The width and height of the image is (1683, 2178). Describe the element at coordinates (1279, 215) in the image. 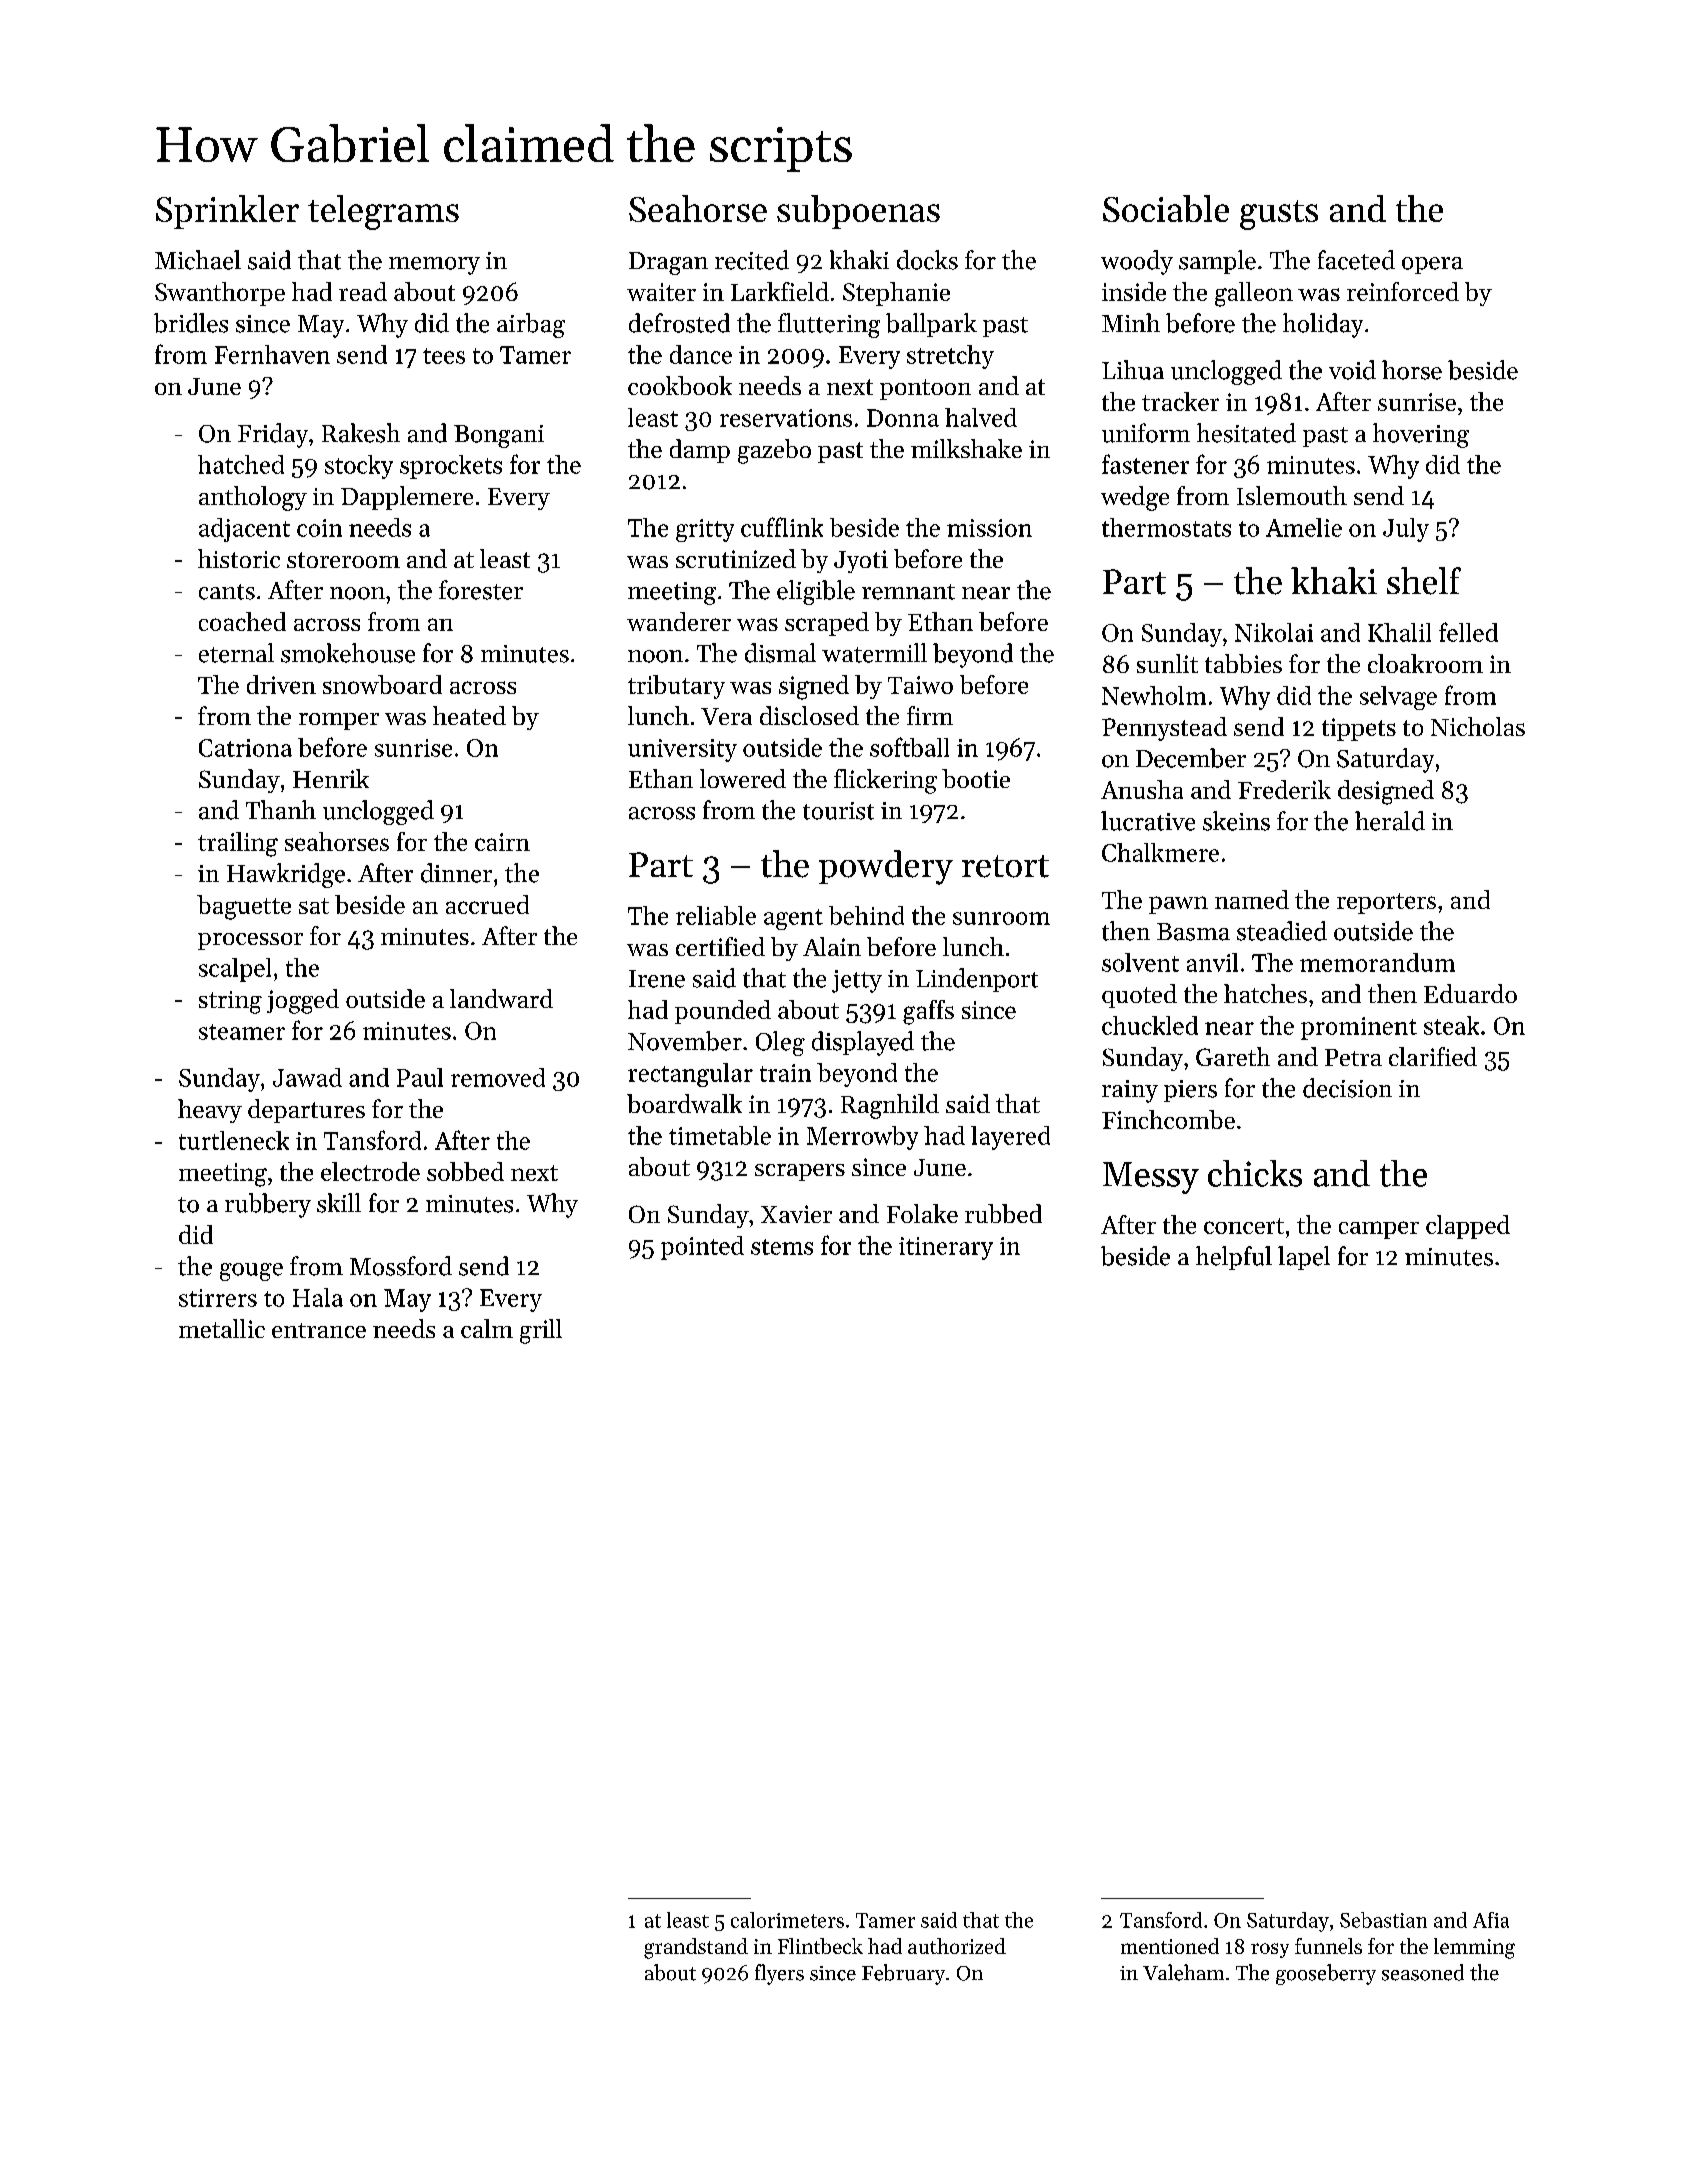

I see `gusts` at that location.
